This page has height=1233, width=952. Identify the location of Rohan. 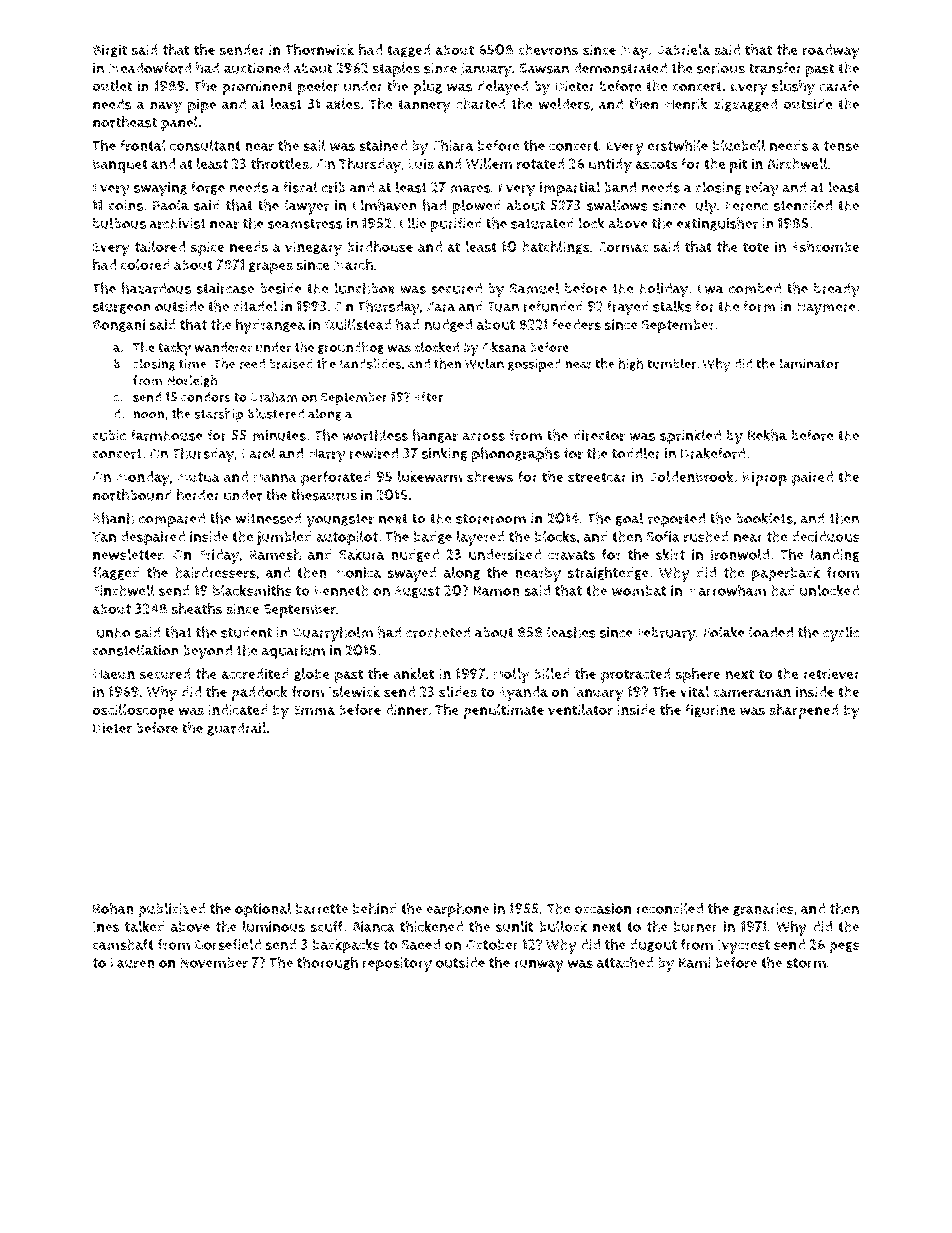
(113, 908).
